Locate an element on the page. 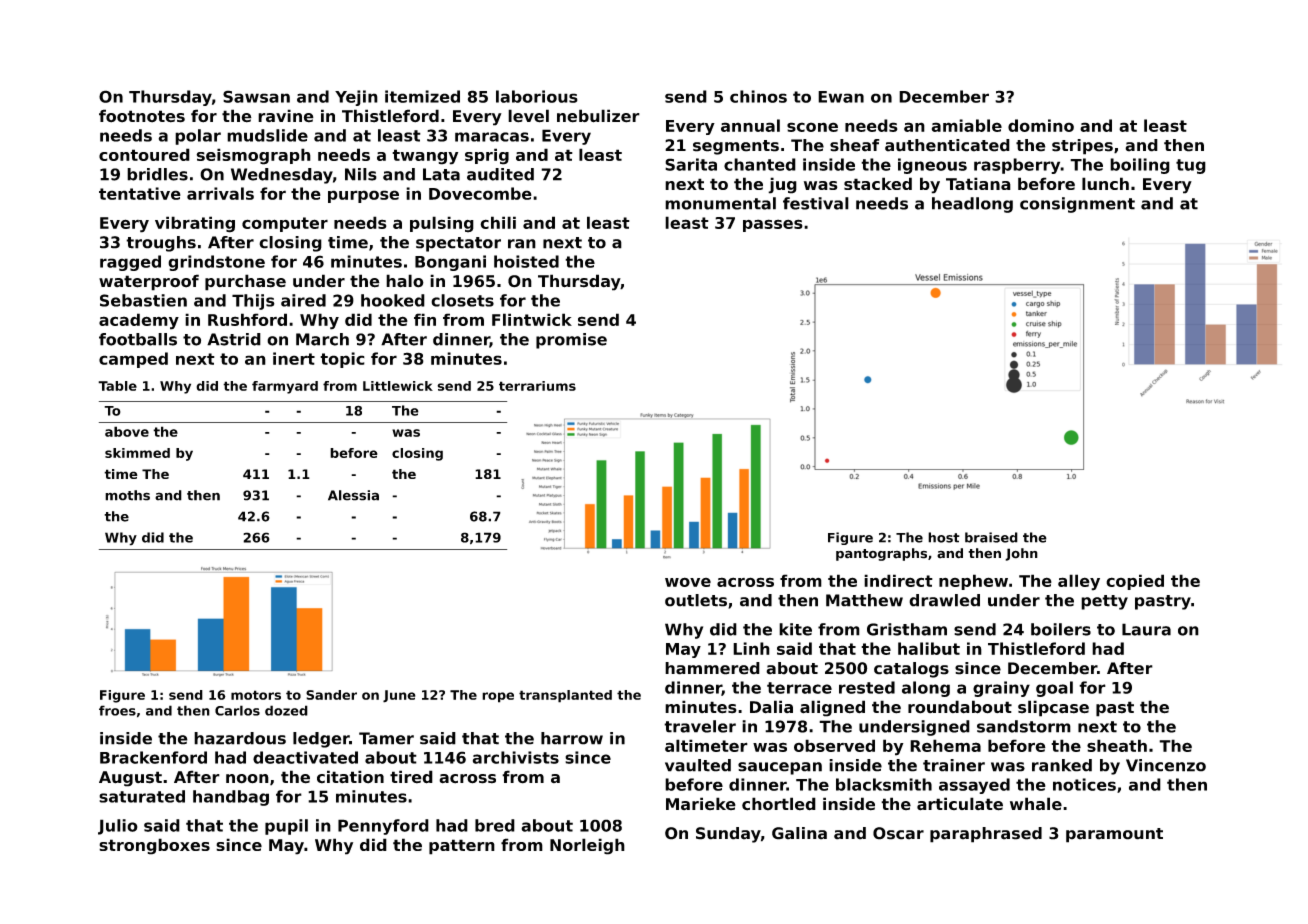 Image resolution: width=1308 pixels, height=924 pixels. lunch is located at coordinates (1105, 183).
